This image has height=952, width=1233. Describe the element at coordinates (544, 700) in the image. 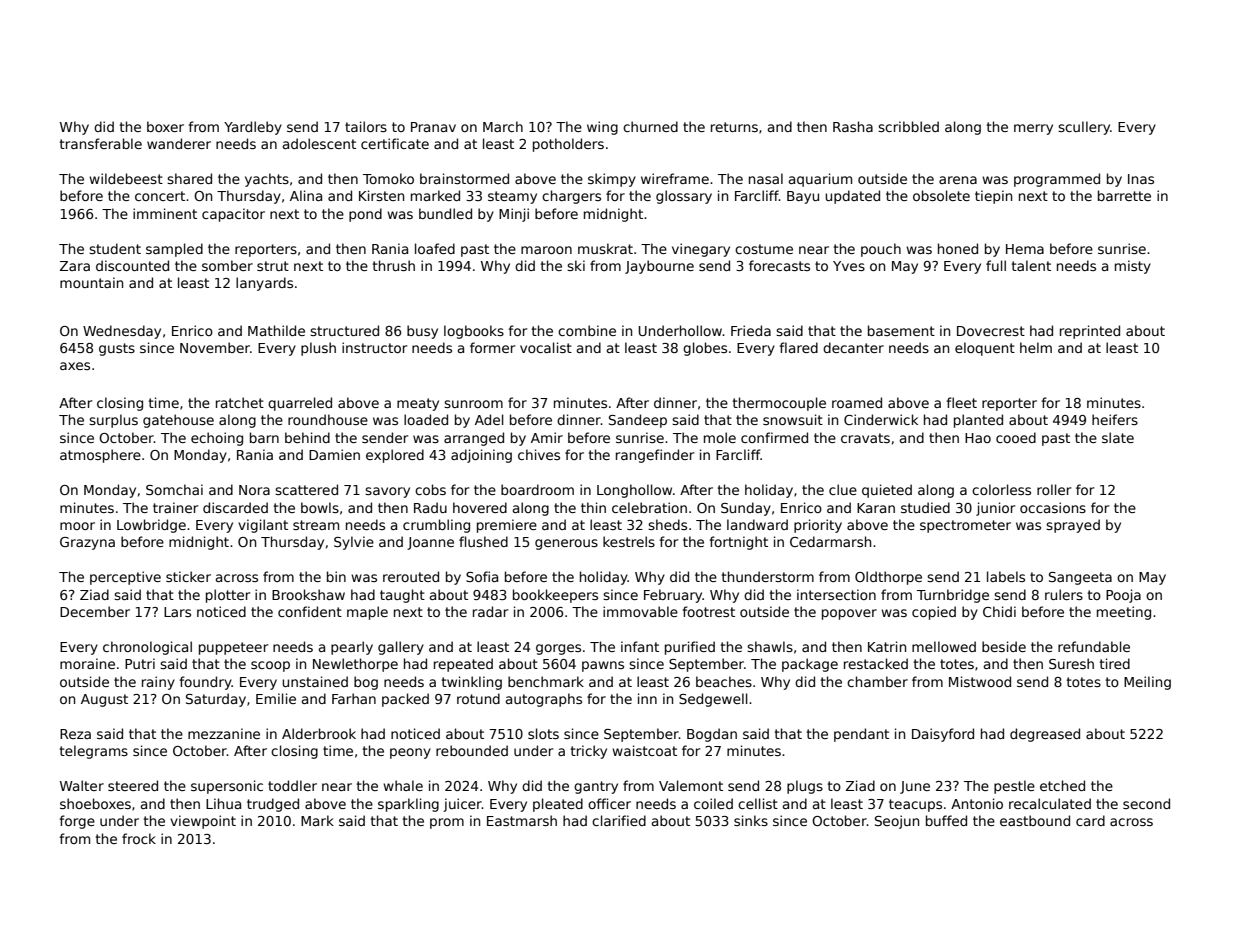

I see `autographs` at that location.
